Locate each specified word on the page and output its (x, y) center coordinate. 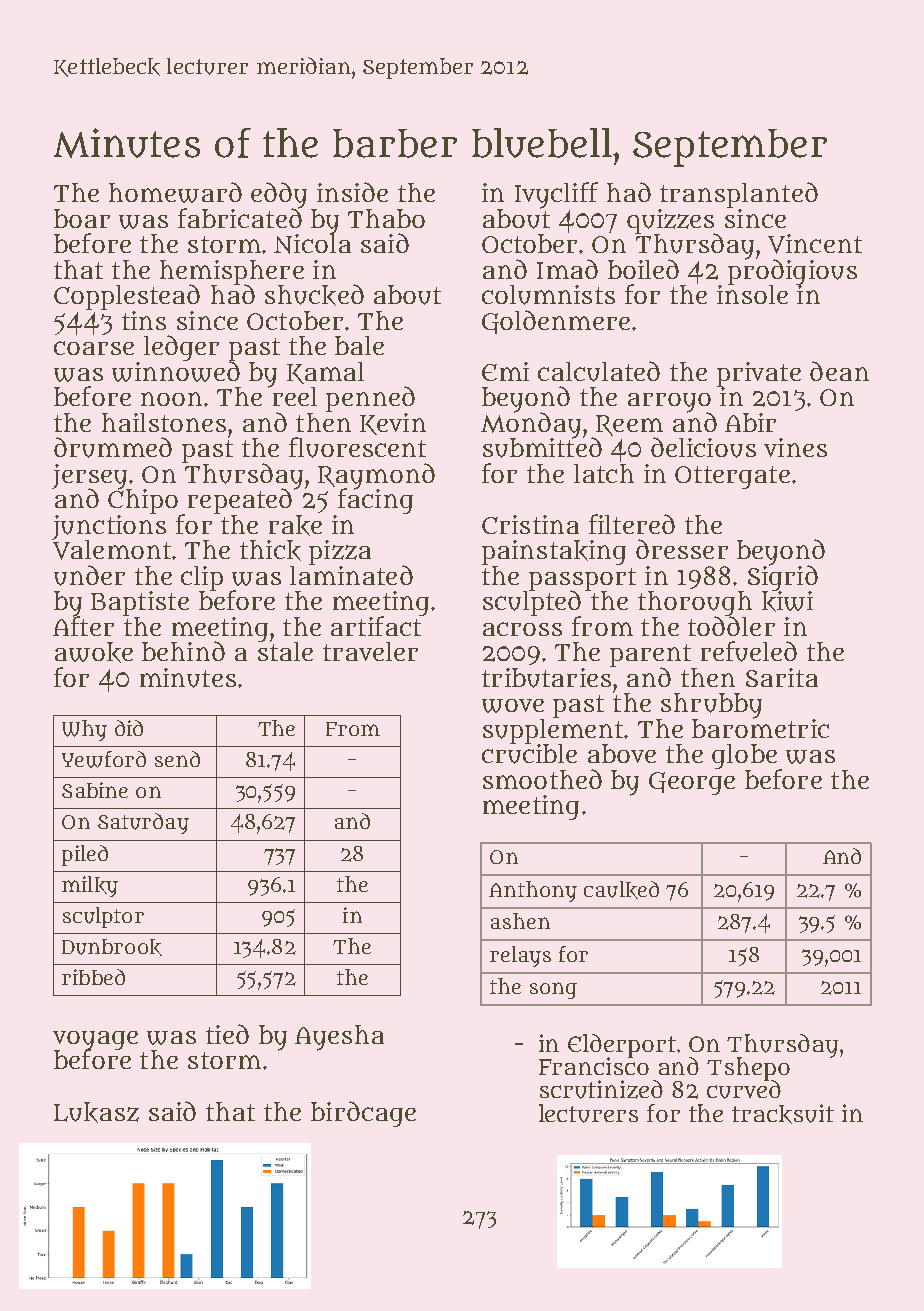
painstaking (554, 552)
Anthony (533, 891)
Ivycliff (556, 195)
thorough (695, 603)
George (692, 783)
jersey (89, 476)
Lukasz (96, 1112)
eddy (279, 195)
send (177, 759)
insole (752, 294)
